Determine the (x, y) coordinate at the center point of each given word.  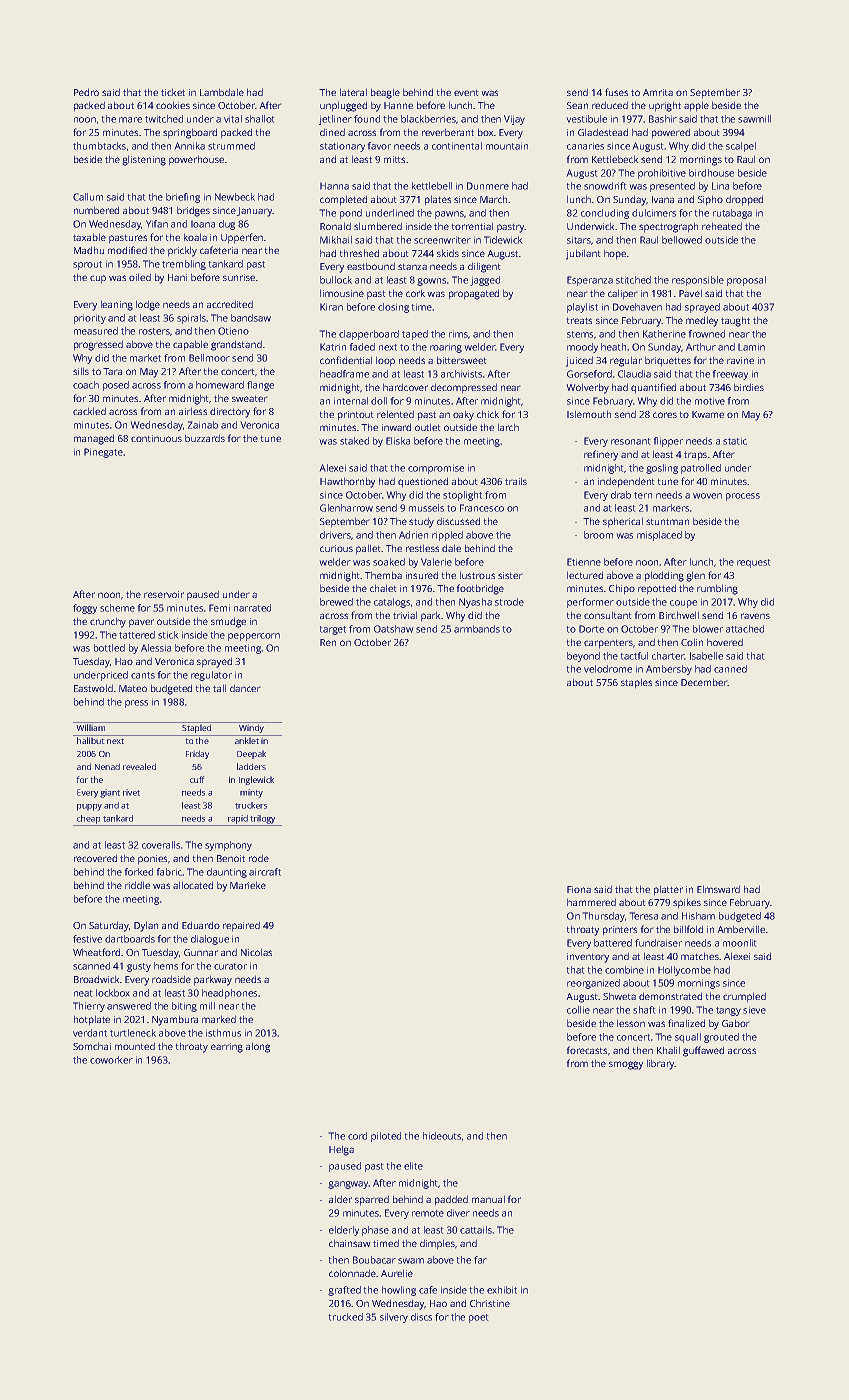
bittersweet (462, 360)
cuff (197, 779)
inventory (588, 958)
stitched (633, 280)
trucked (345, 1317)
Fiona (579, 889)
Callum (88, 197)
